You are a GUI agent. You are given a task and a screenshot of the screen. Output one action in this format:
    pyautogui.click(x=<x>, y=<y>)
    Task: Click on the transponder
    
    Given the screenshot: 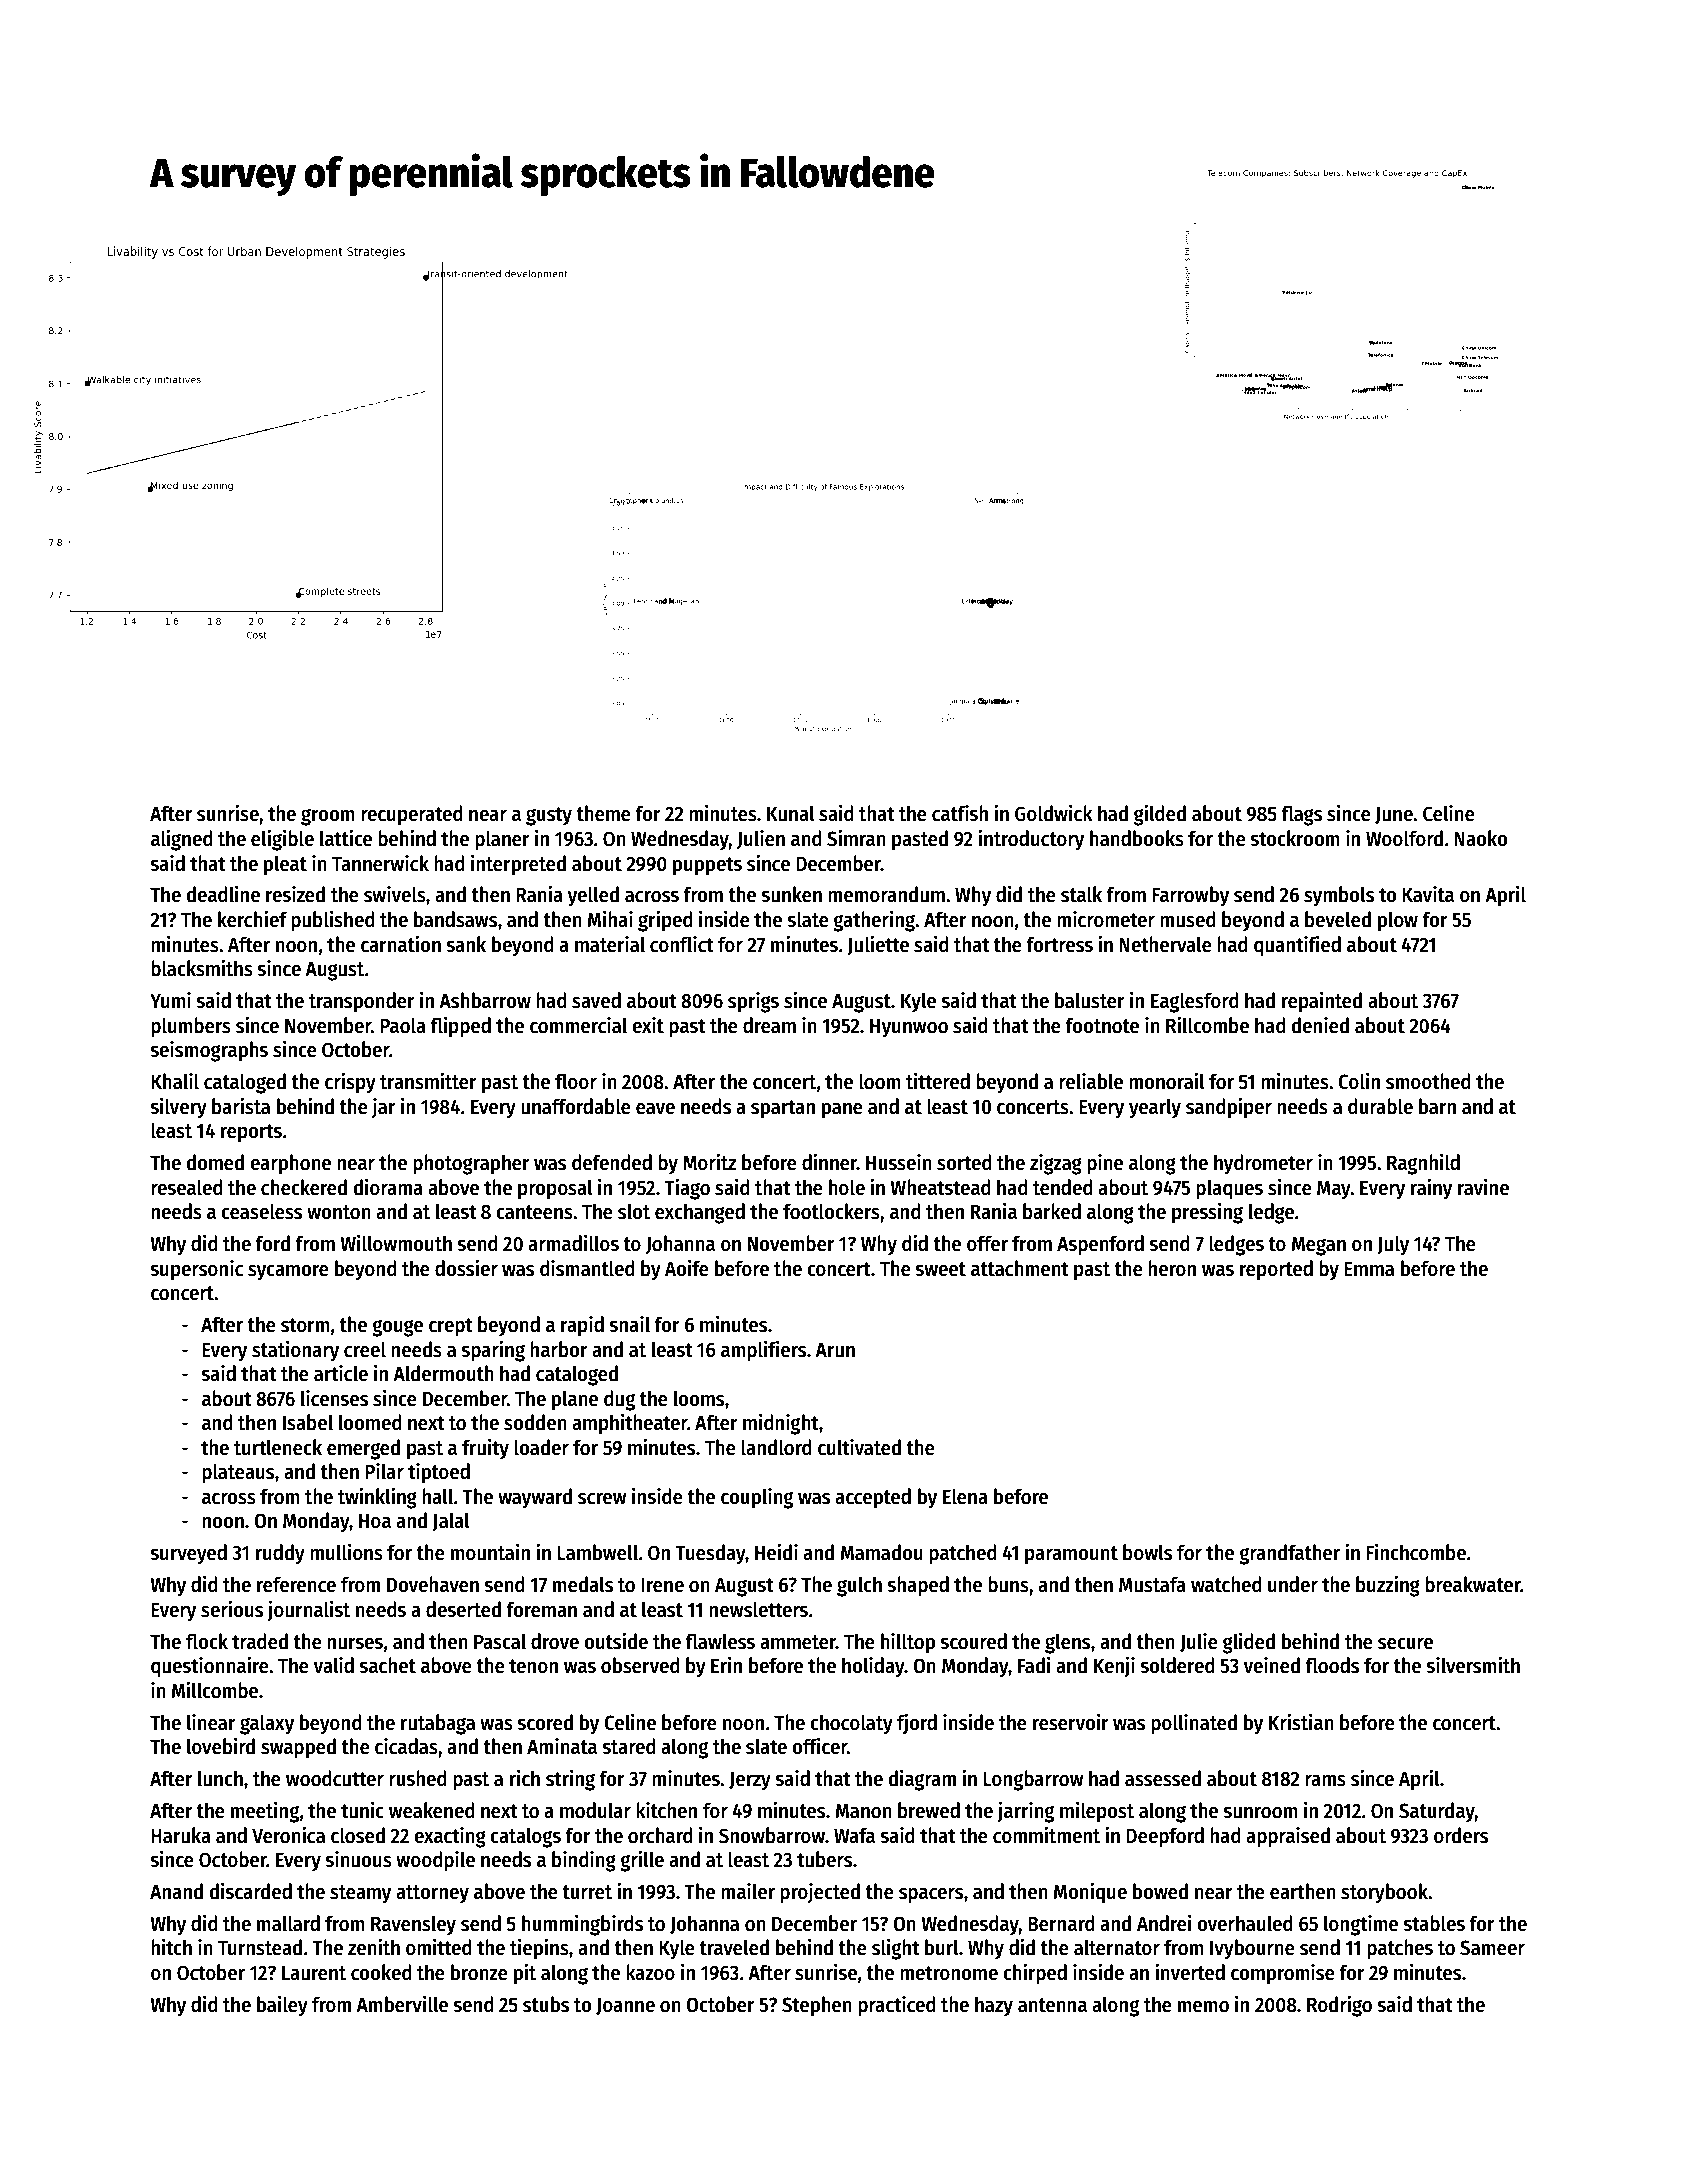 What is the action you would take?
    pyautogui.click(x=362, y=1002)
